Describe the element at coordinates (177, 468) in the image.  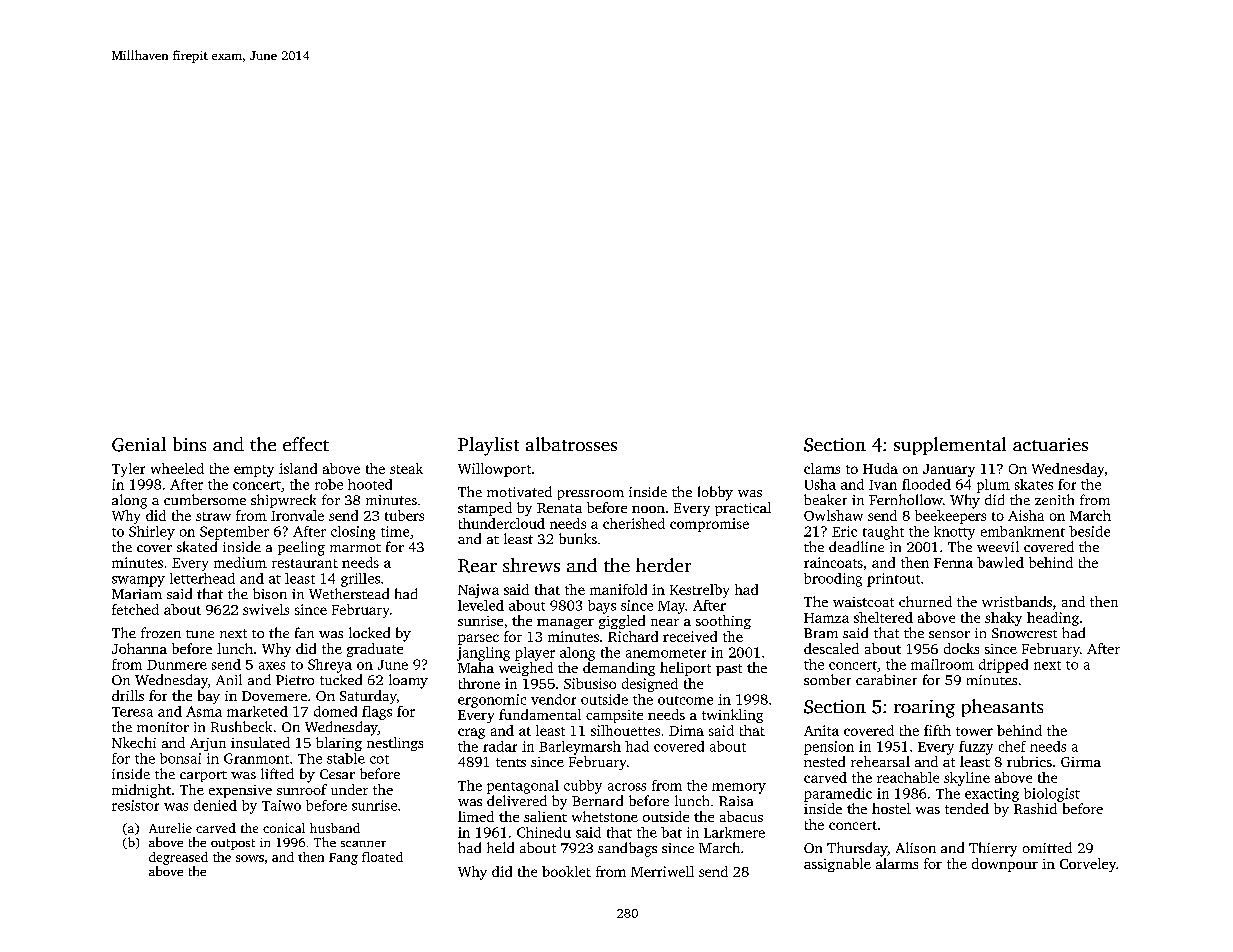
I see `wheeled` at that location.
